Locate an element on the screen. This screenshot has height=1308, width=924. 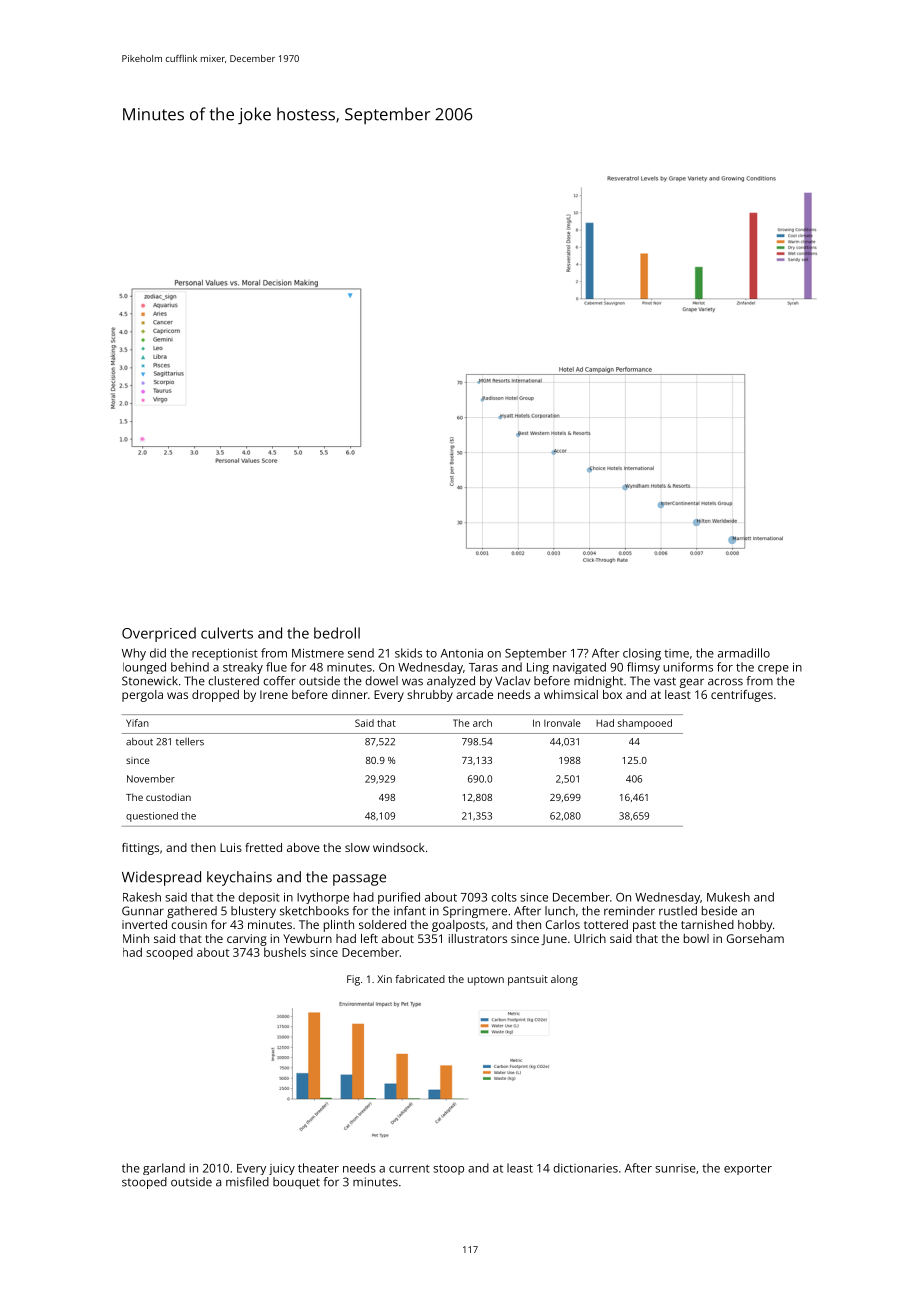
Carlos is located at coordinates (563, 924).
